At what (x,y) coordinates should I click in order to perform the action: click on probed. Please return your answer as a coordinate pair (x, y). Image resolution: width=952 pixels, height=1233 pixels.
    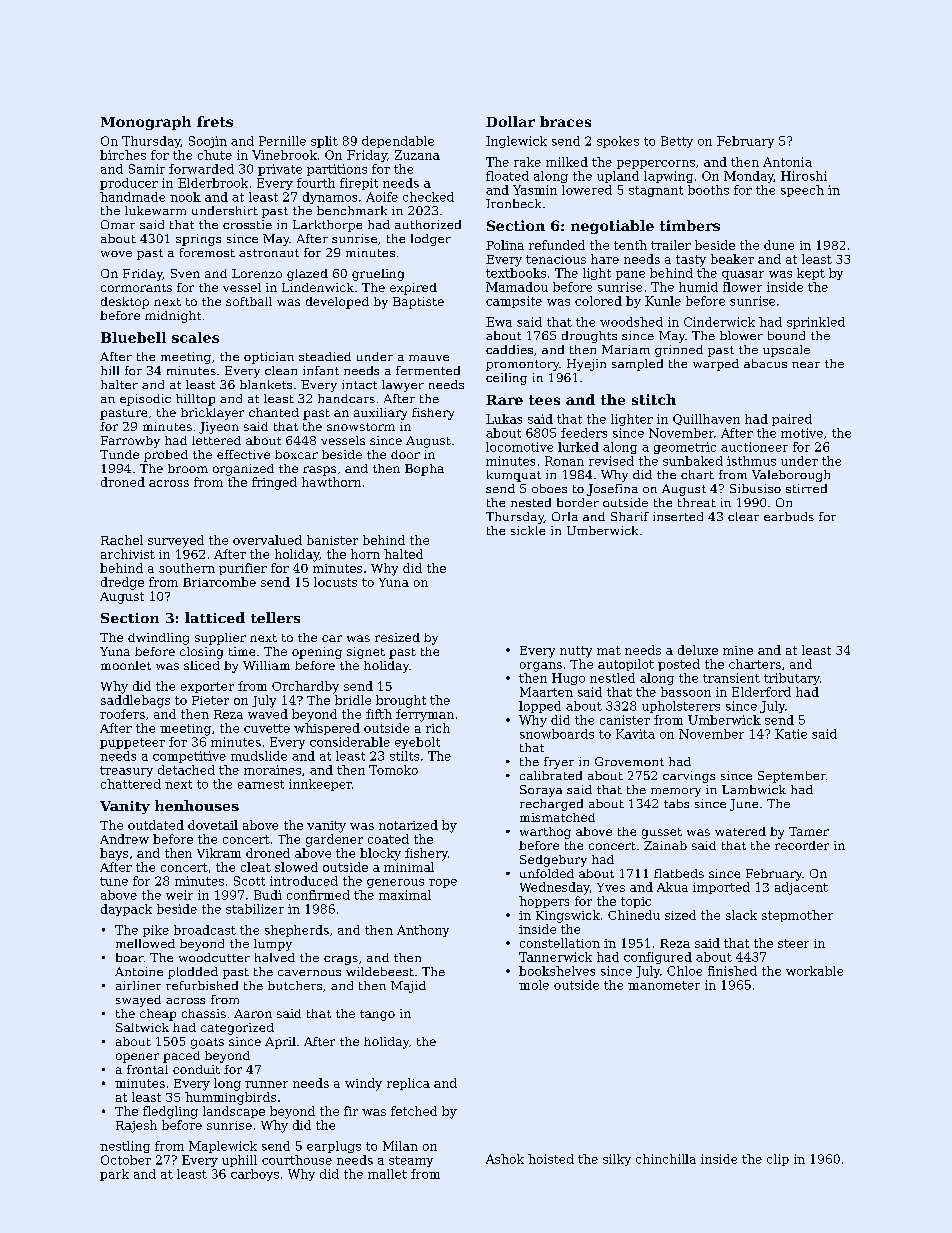
    Looking at the image, I should click on (166, 456).
